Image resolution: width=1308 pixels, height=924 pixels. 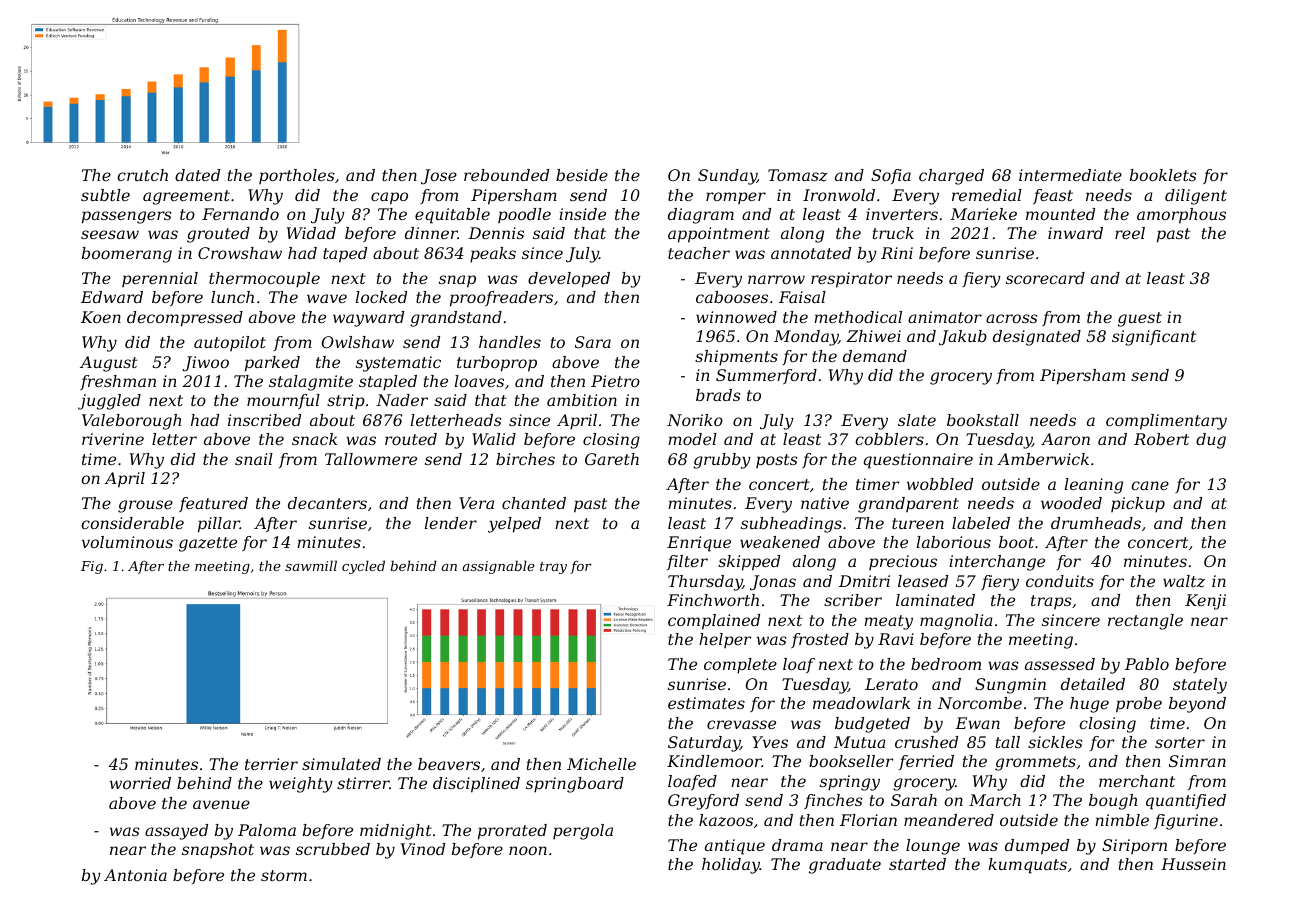 What do you see at coordinates (735, 847) in the image?
I see `antique` at bounding box center [735, 847].
